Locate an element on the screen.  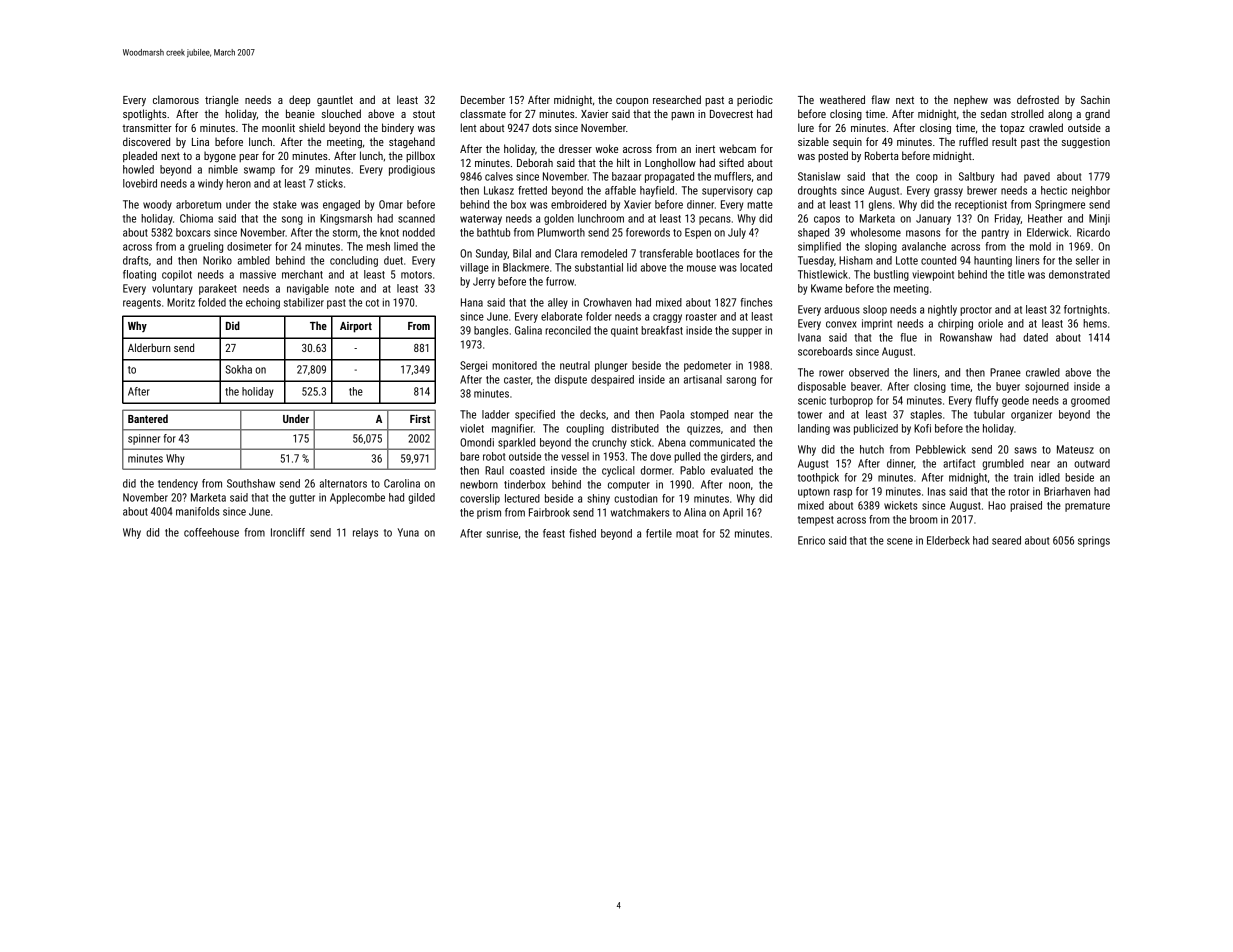
reagents is located at coordinates (142, 304).
